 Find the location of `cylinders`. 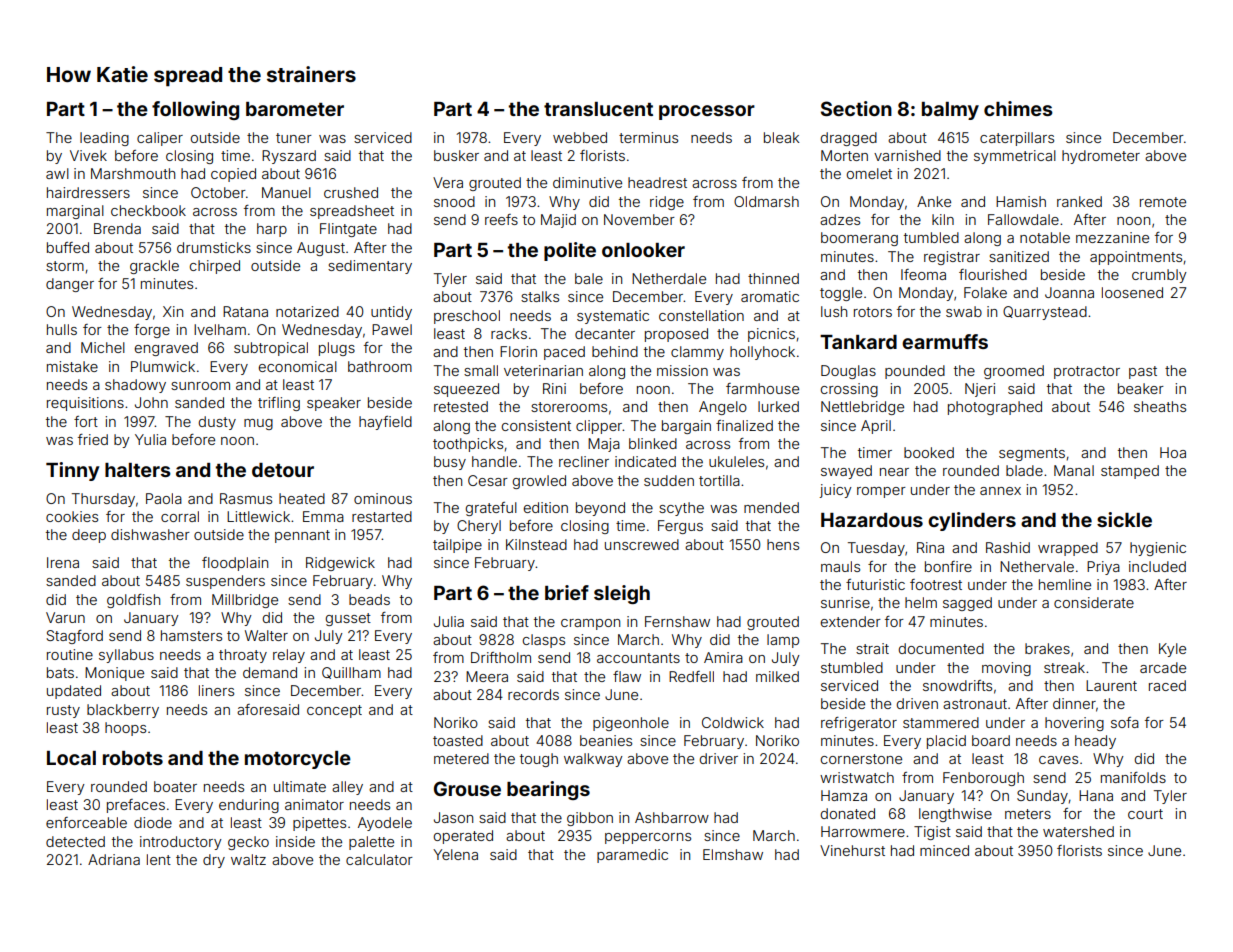

cylinders is located at coordinates (972, 521).
